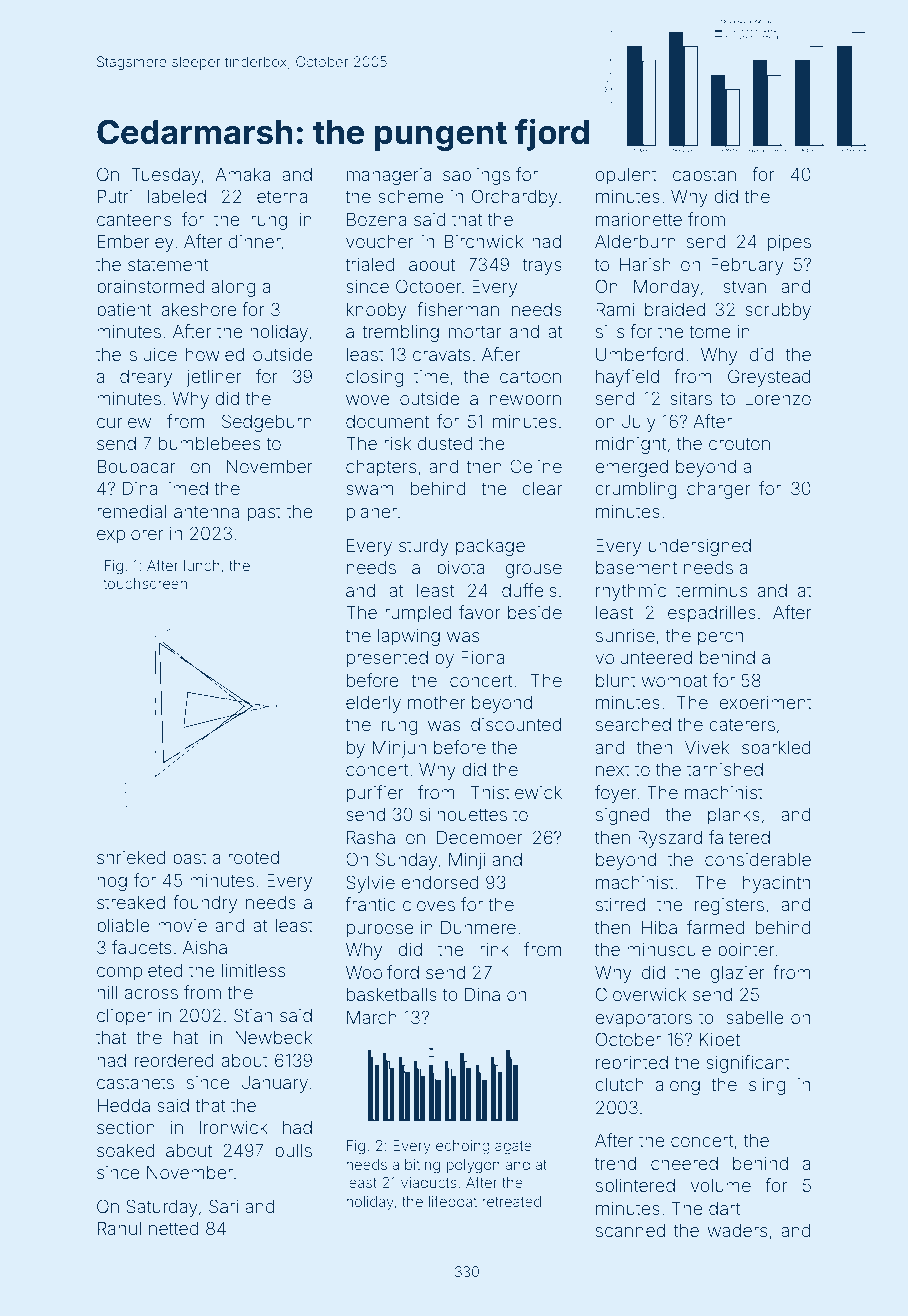  What do you see at coordinates (626, 176) in the page?
I see `opulent` at bounding box center [626, 176].
